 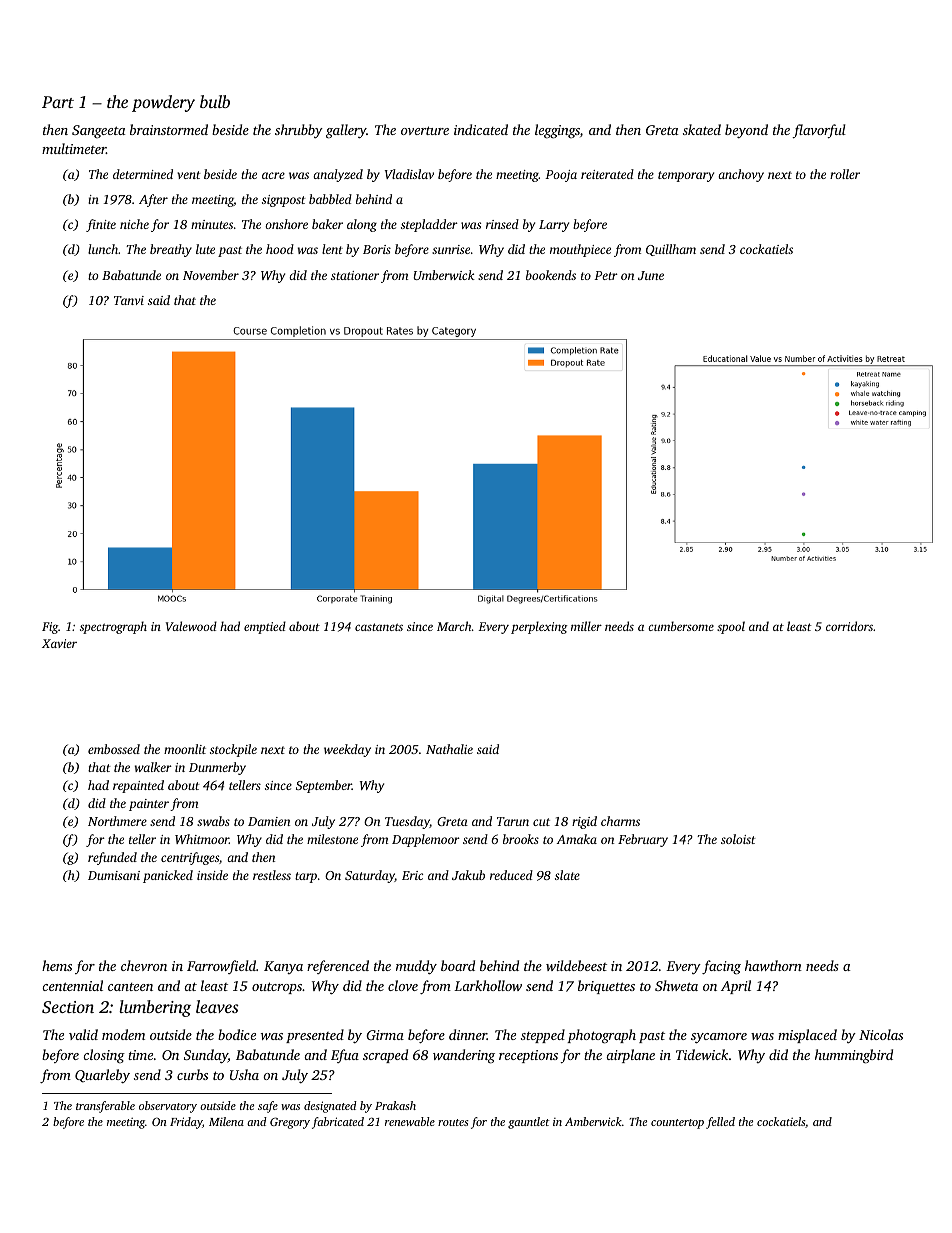 What do you see at coordinates (741, 175) in the screenshot?
I see `anchovy` at bounding box center [741, 175].
